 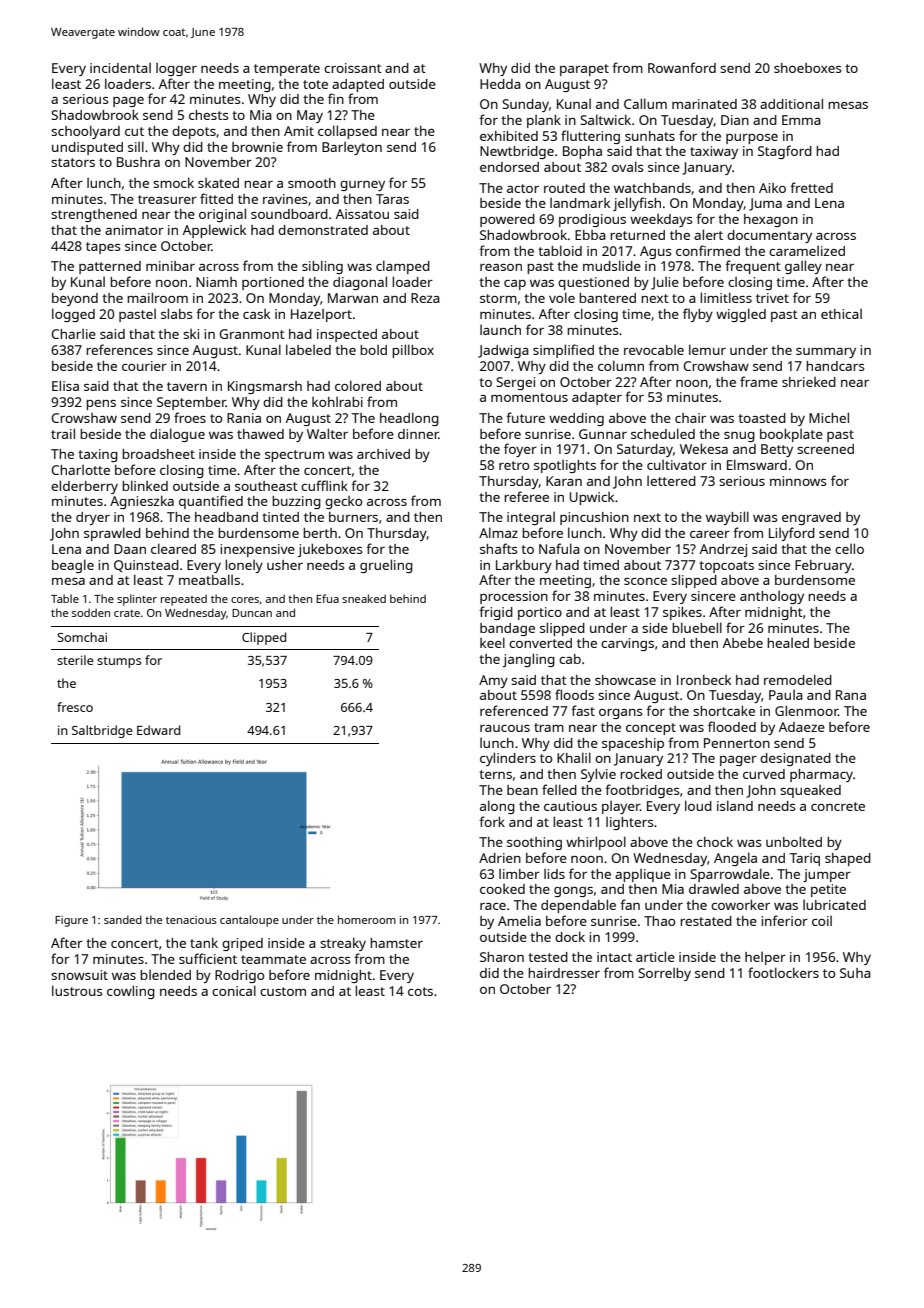 I want to click on keel, so click(x=492, y=642).
